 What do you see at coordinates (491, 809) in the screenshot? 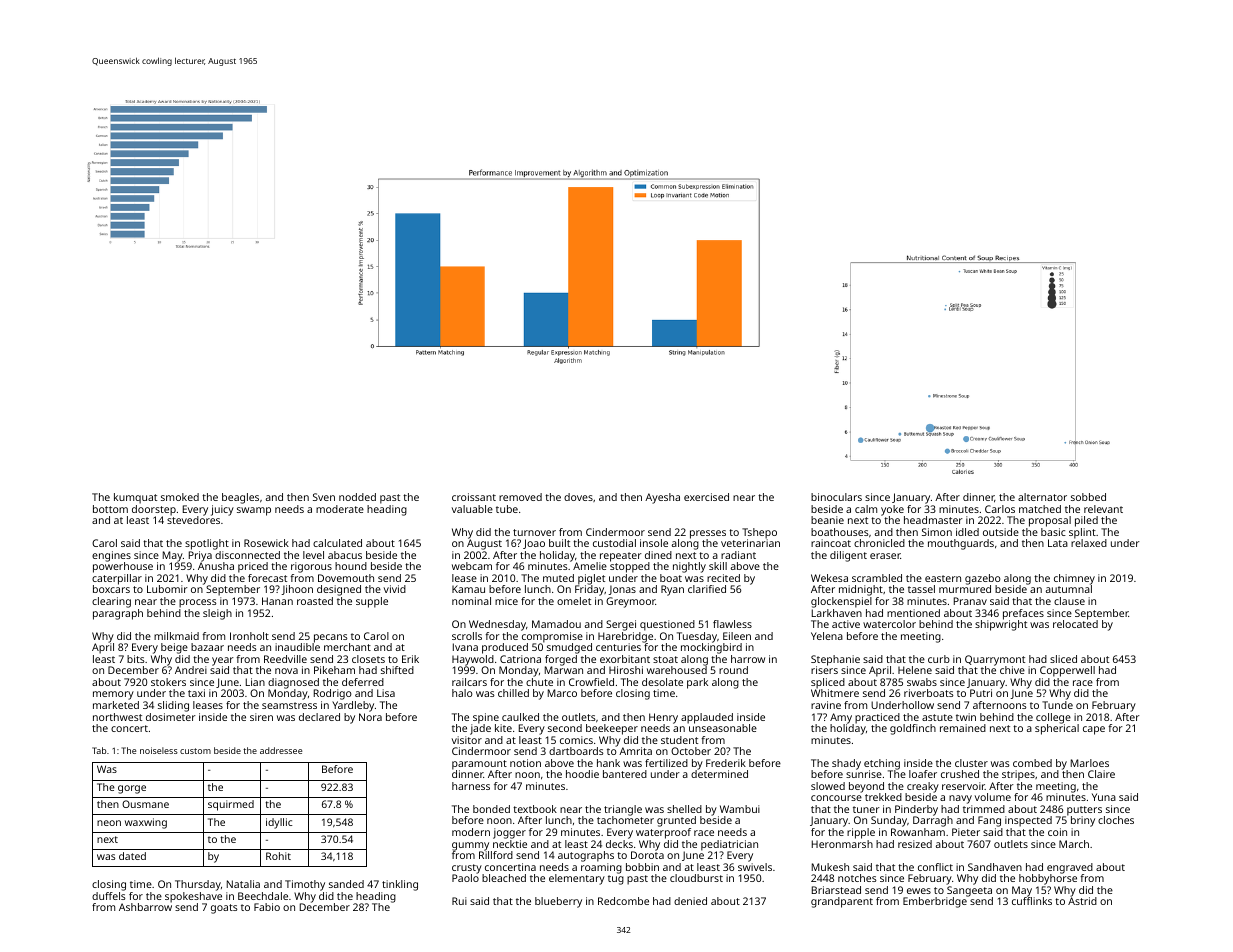
I see `bonded` at bounding box center [491, 809].
